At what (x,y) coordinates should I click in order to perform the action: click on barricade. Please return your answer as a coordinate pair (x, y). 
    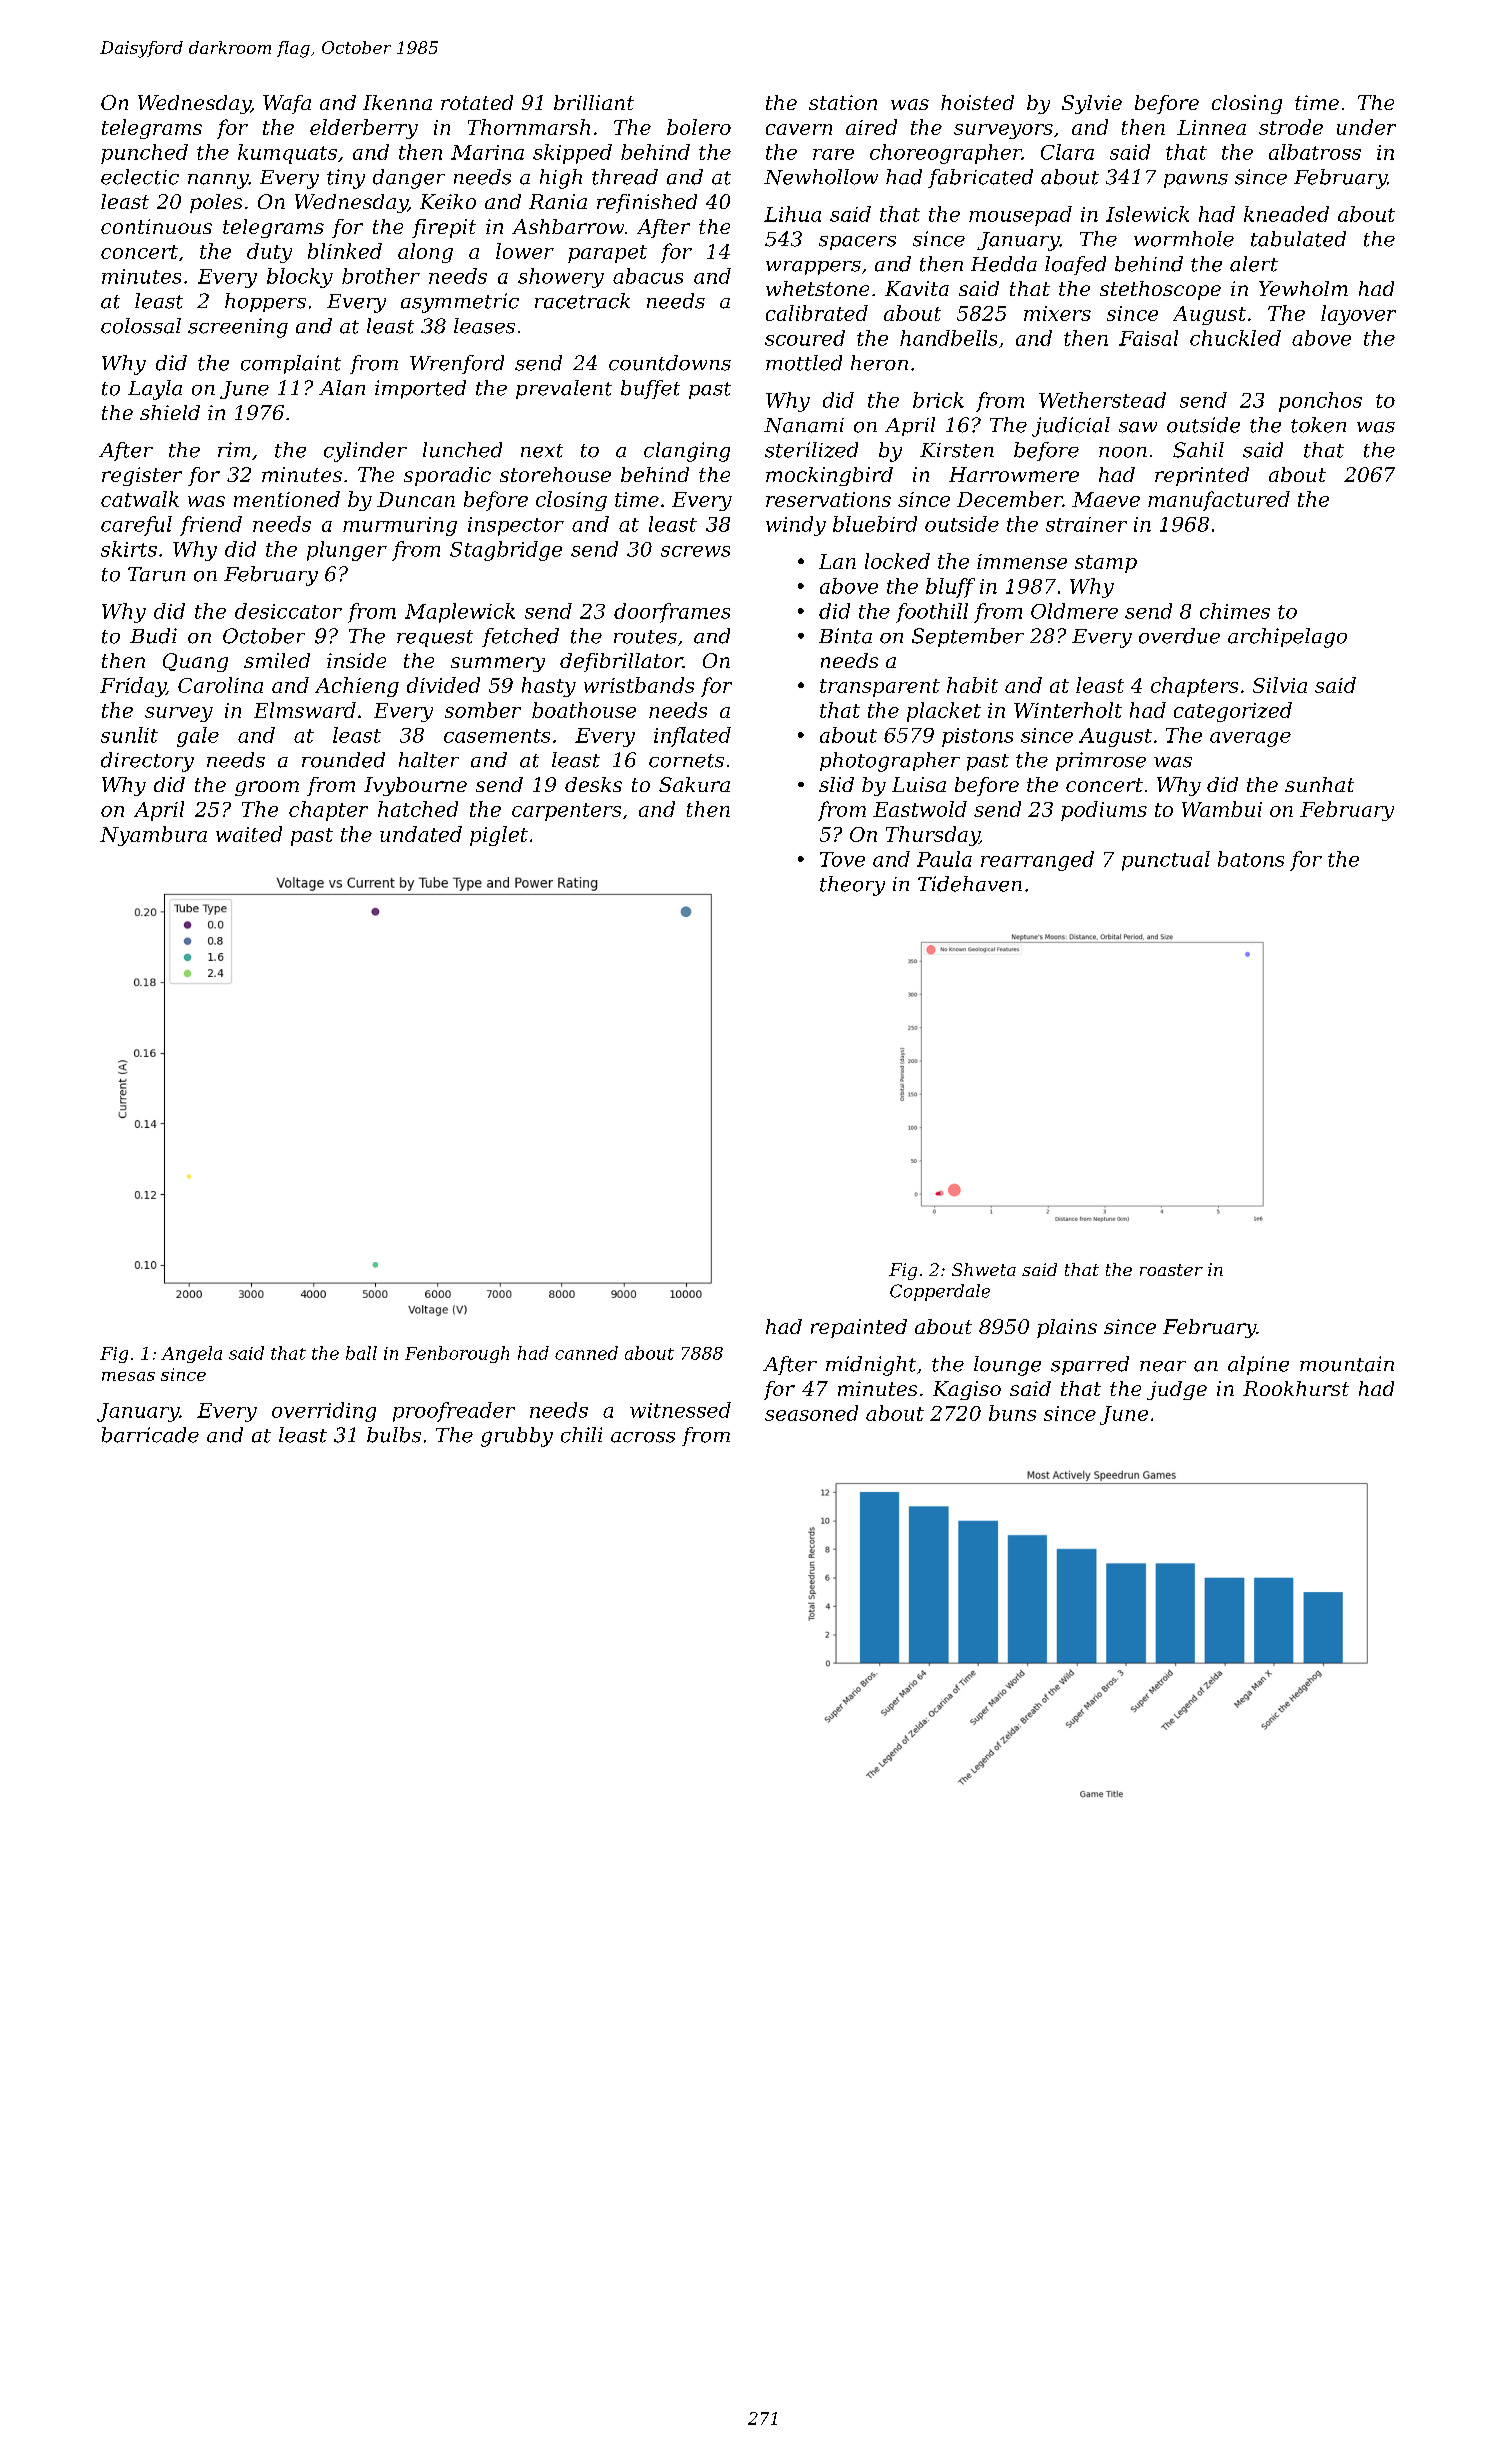
    Looking at the image, I should click on (150, 1435).
